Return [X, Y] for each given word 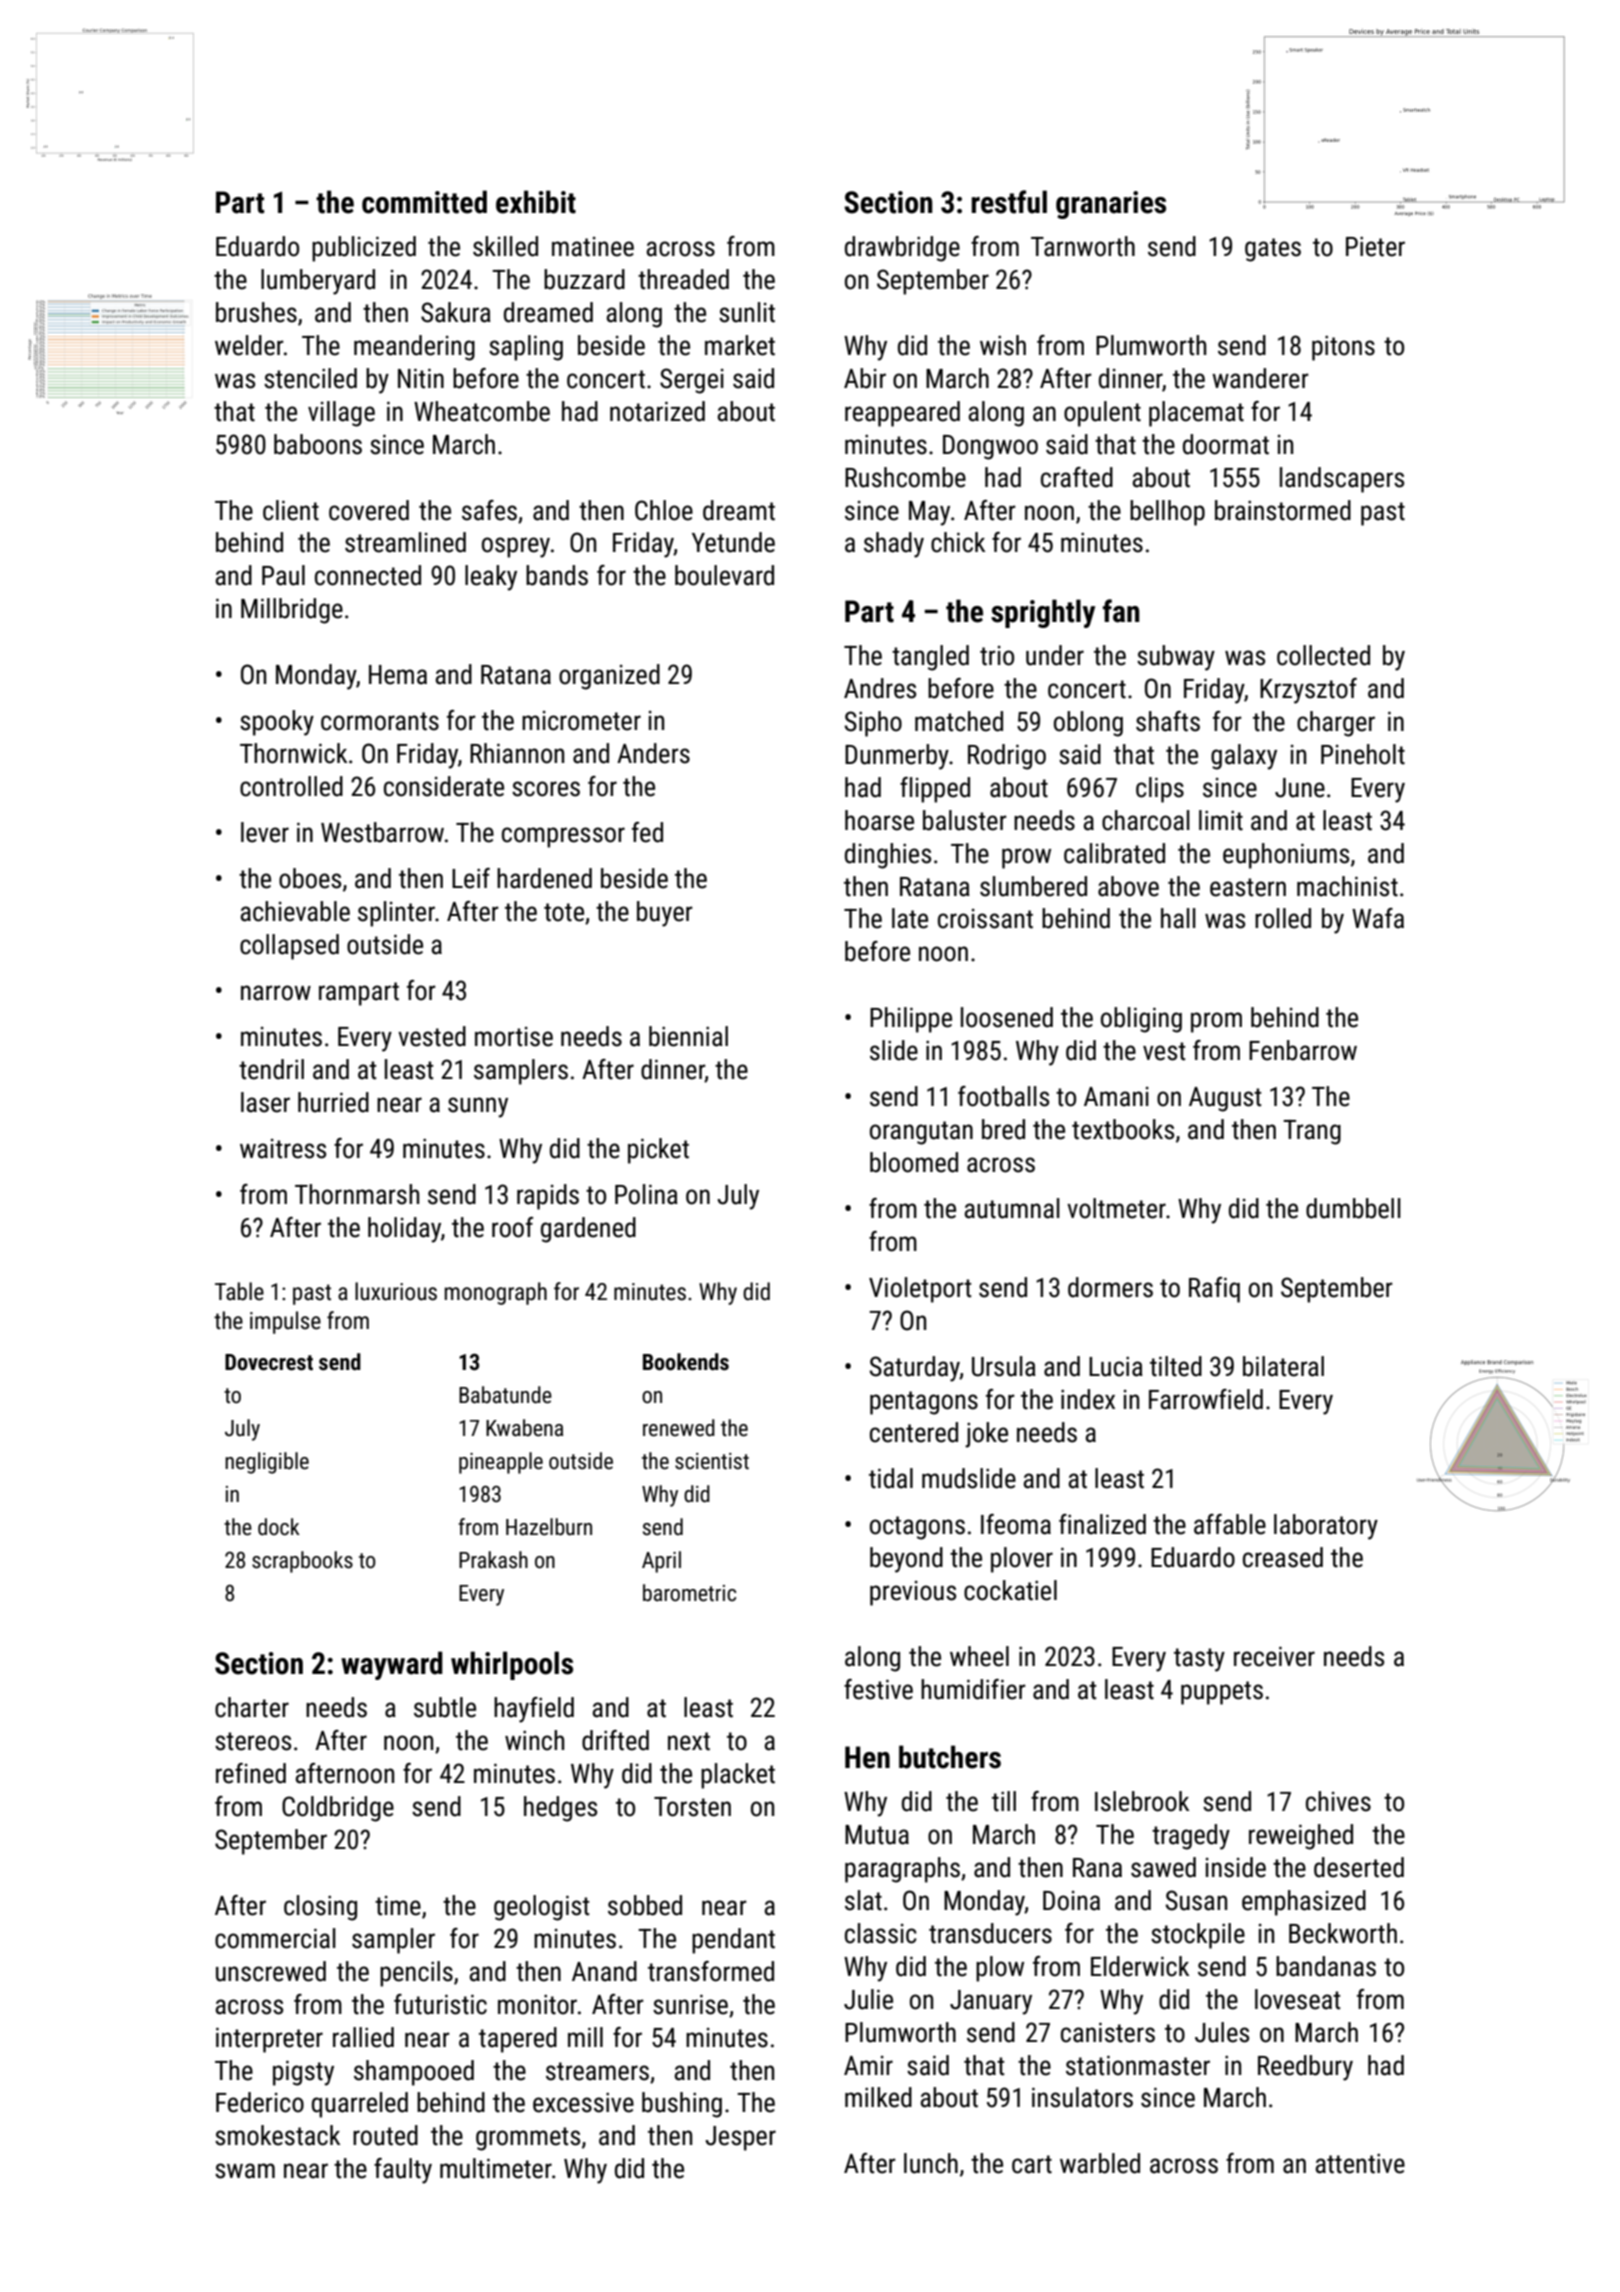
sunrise [690, 2004]
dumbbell [1353, 1208]
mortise [514, 1037]
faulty [403, 2171]
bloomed [914, 1162]
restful [1009, 202]
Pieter [1375, 246]
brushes [256, 312]
